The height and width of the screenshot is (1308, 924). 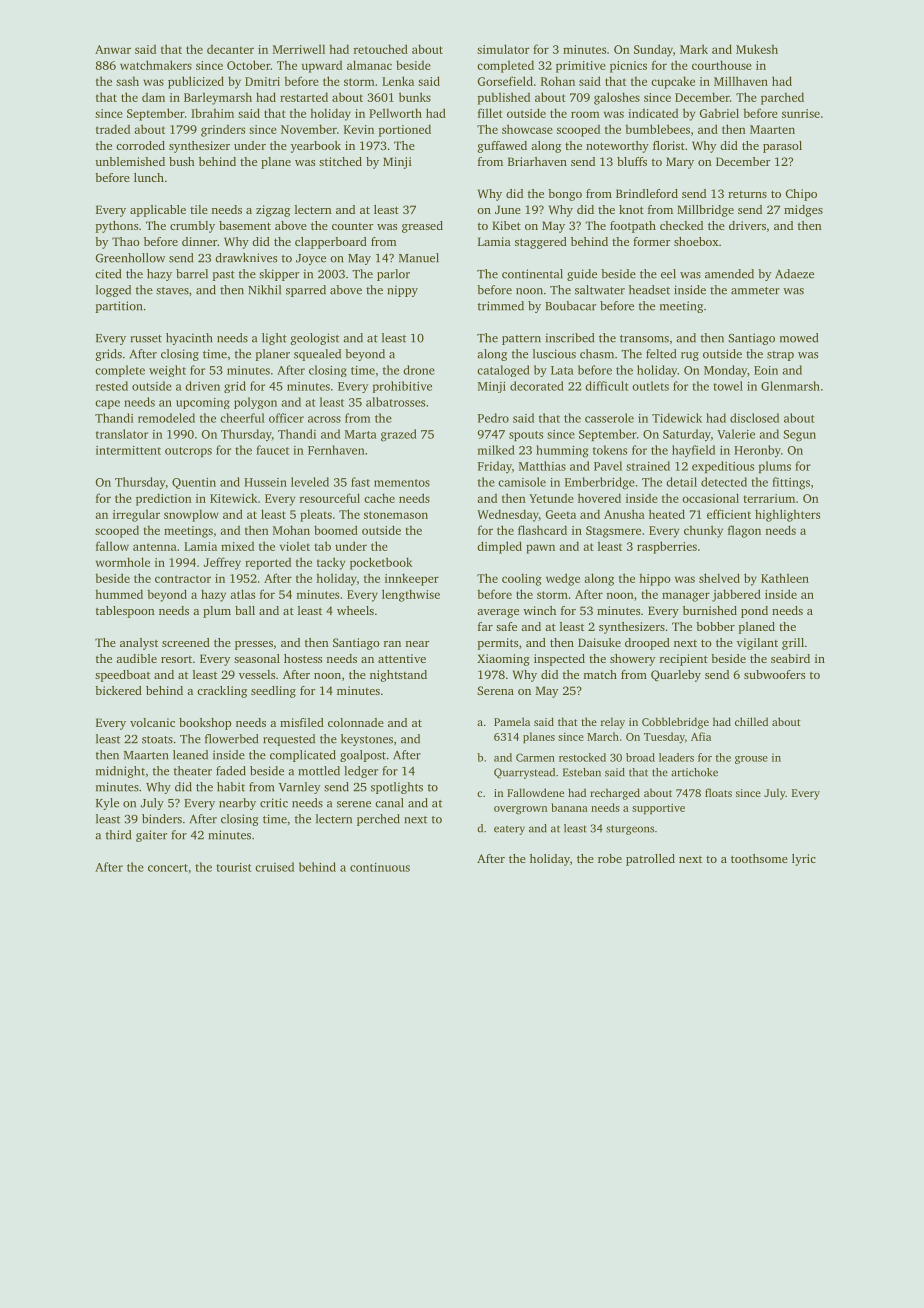 I want to click on midnight, so click(x=120, y=772).
